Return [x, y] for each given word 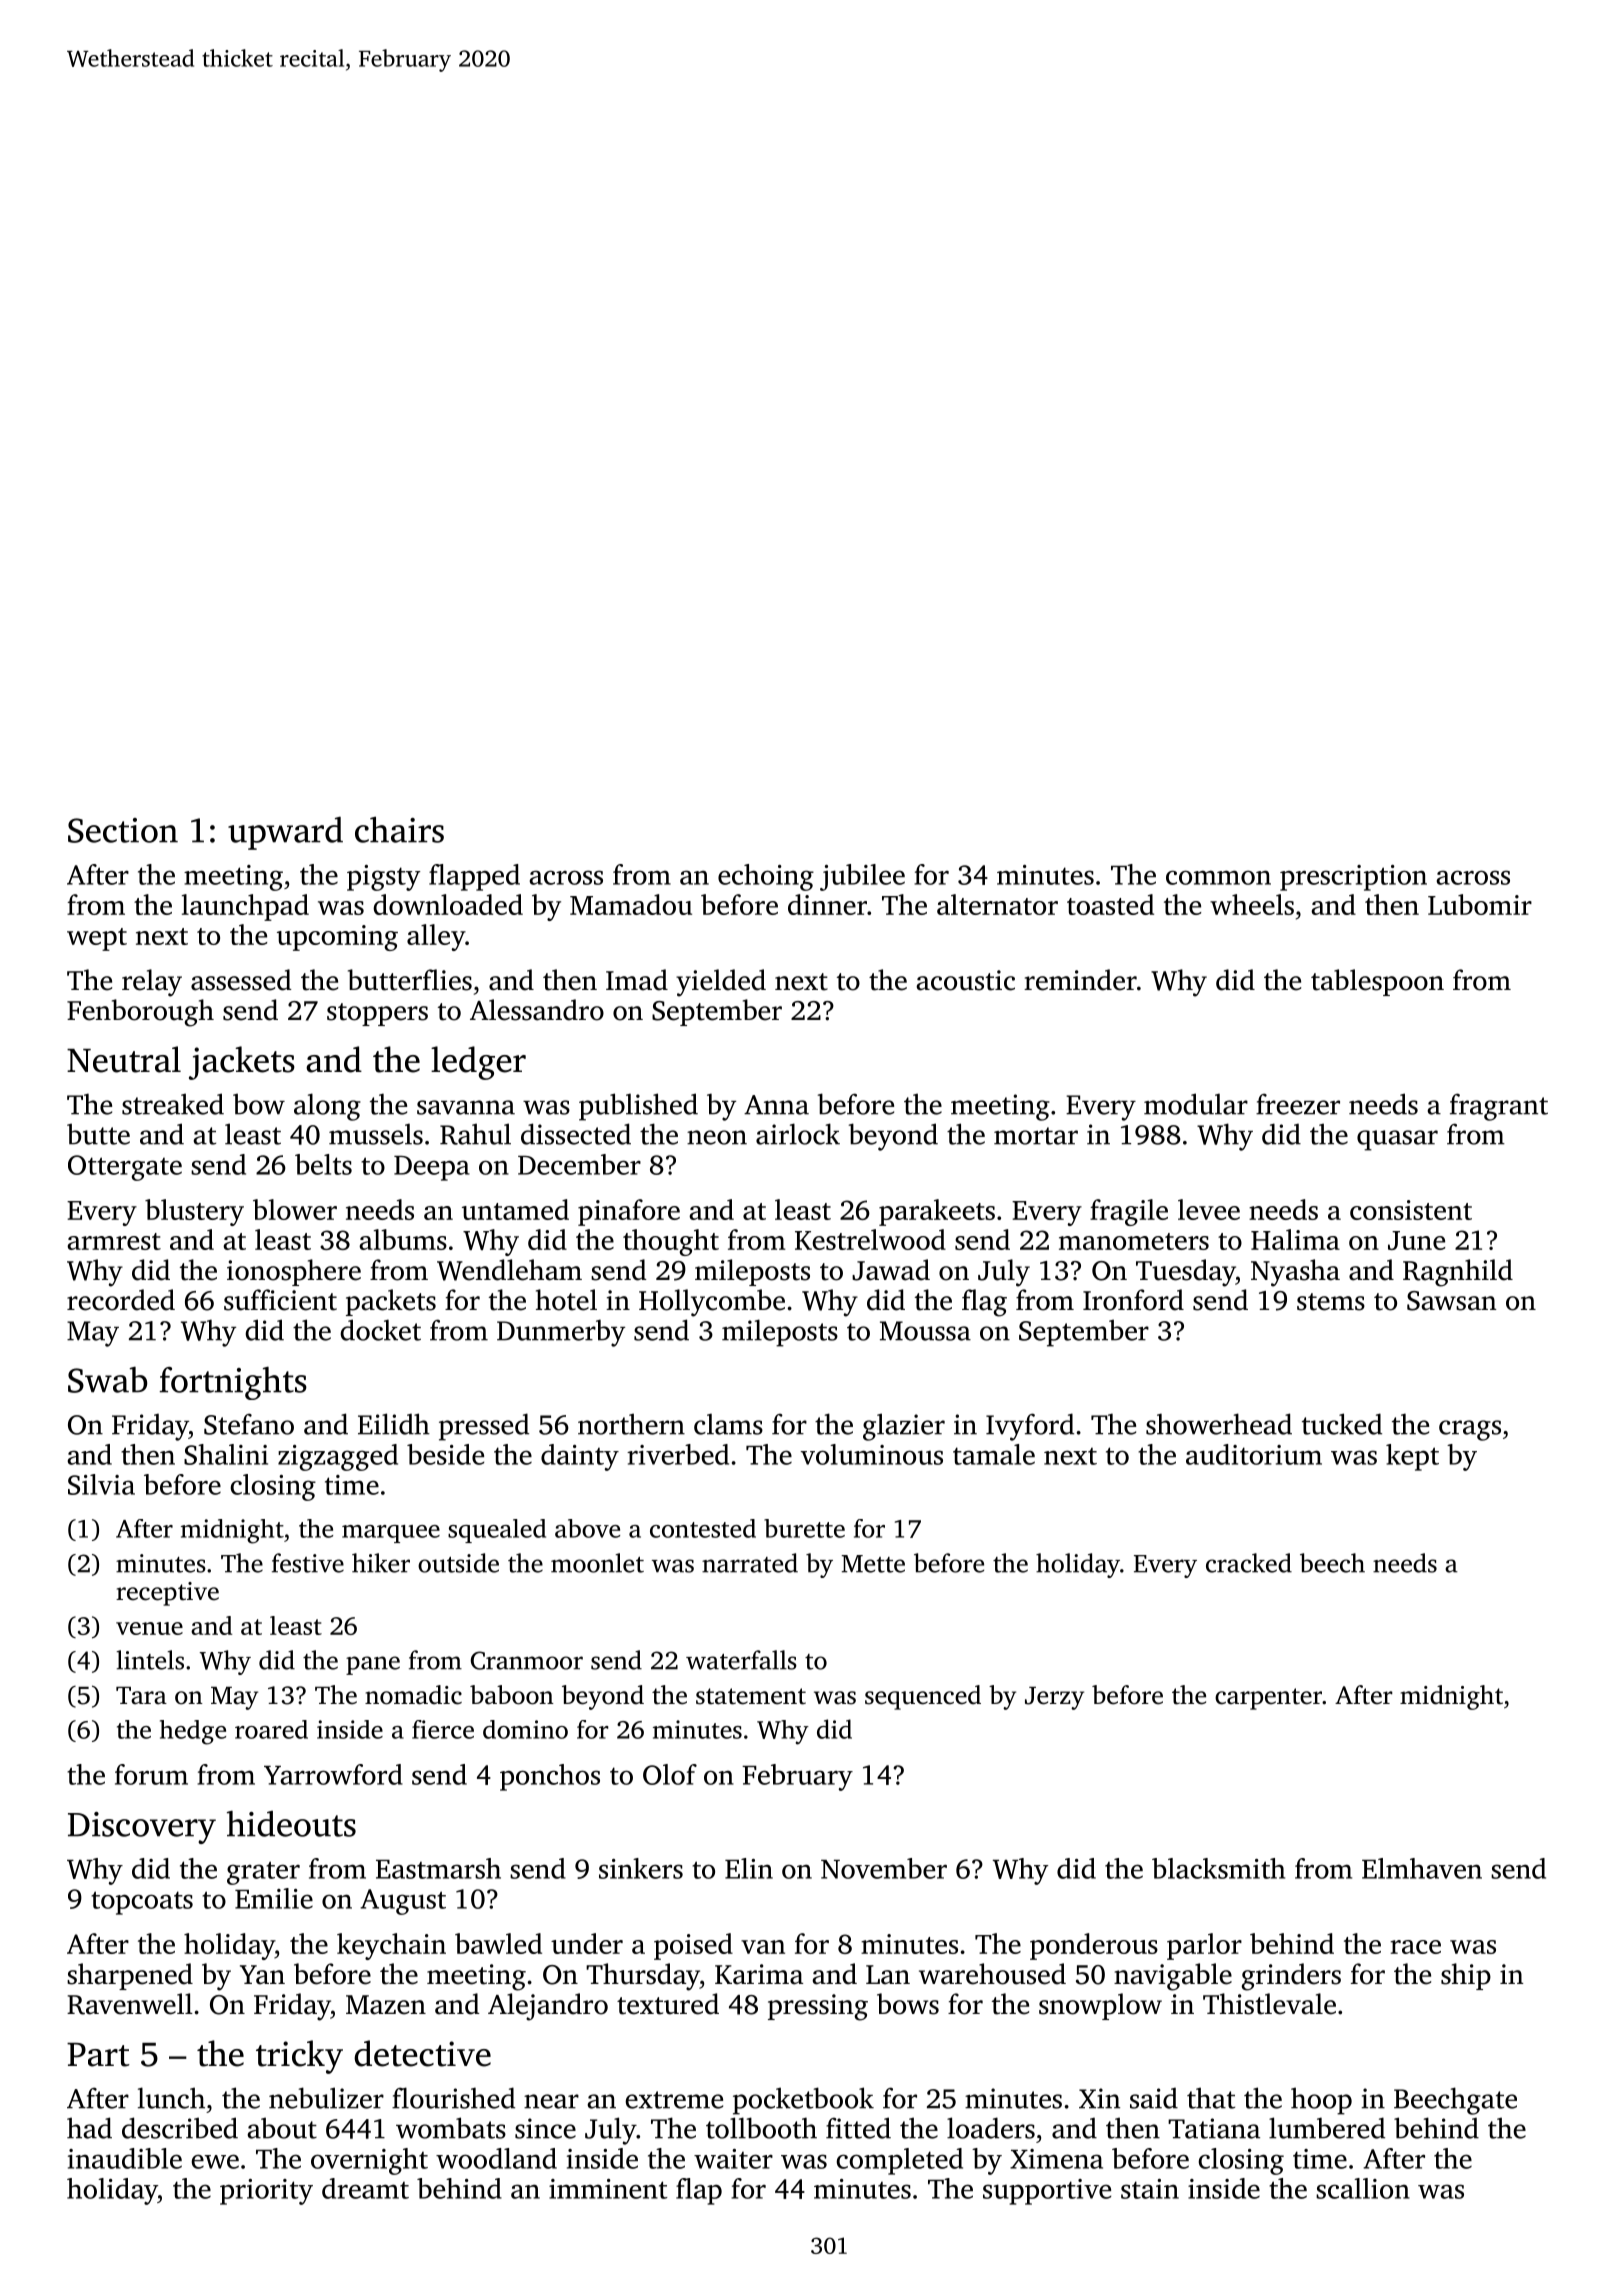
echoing [766, 877]
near [551, 2101]
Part [98, 2055]
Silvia [101, 1484]
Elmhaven [1422, 1868]
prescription [1353, 878]
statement [751, 1696]
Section [123, 830]
